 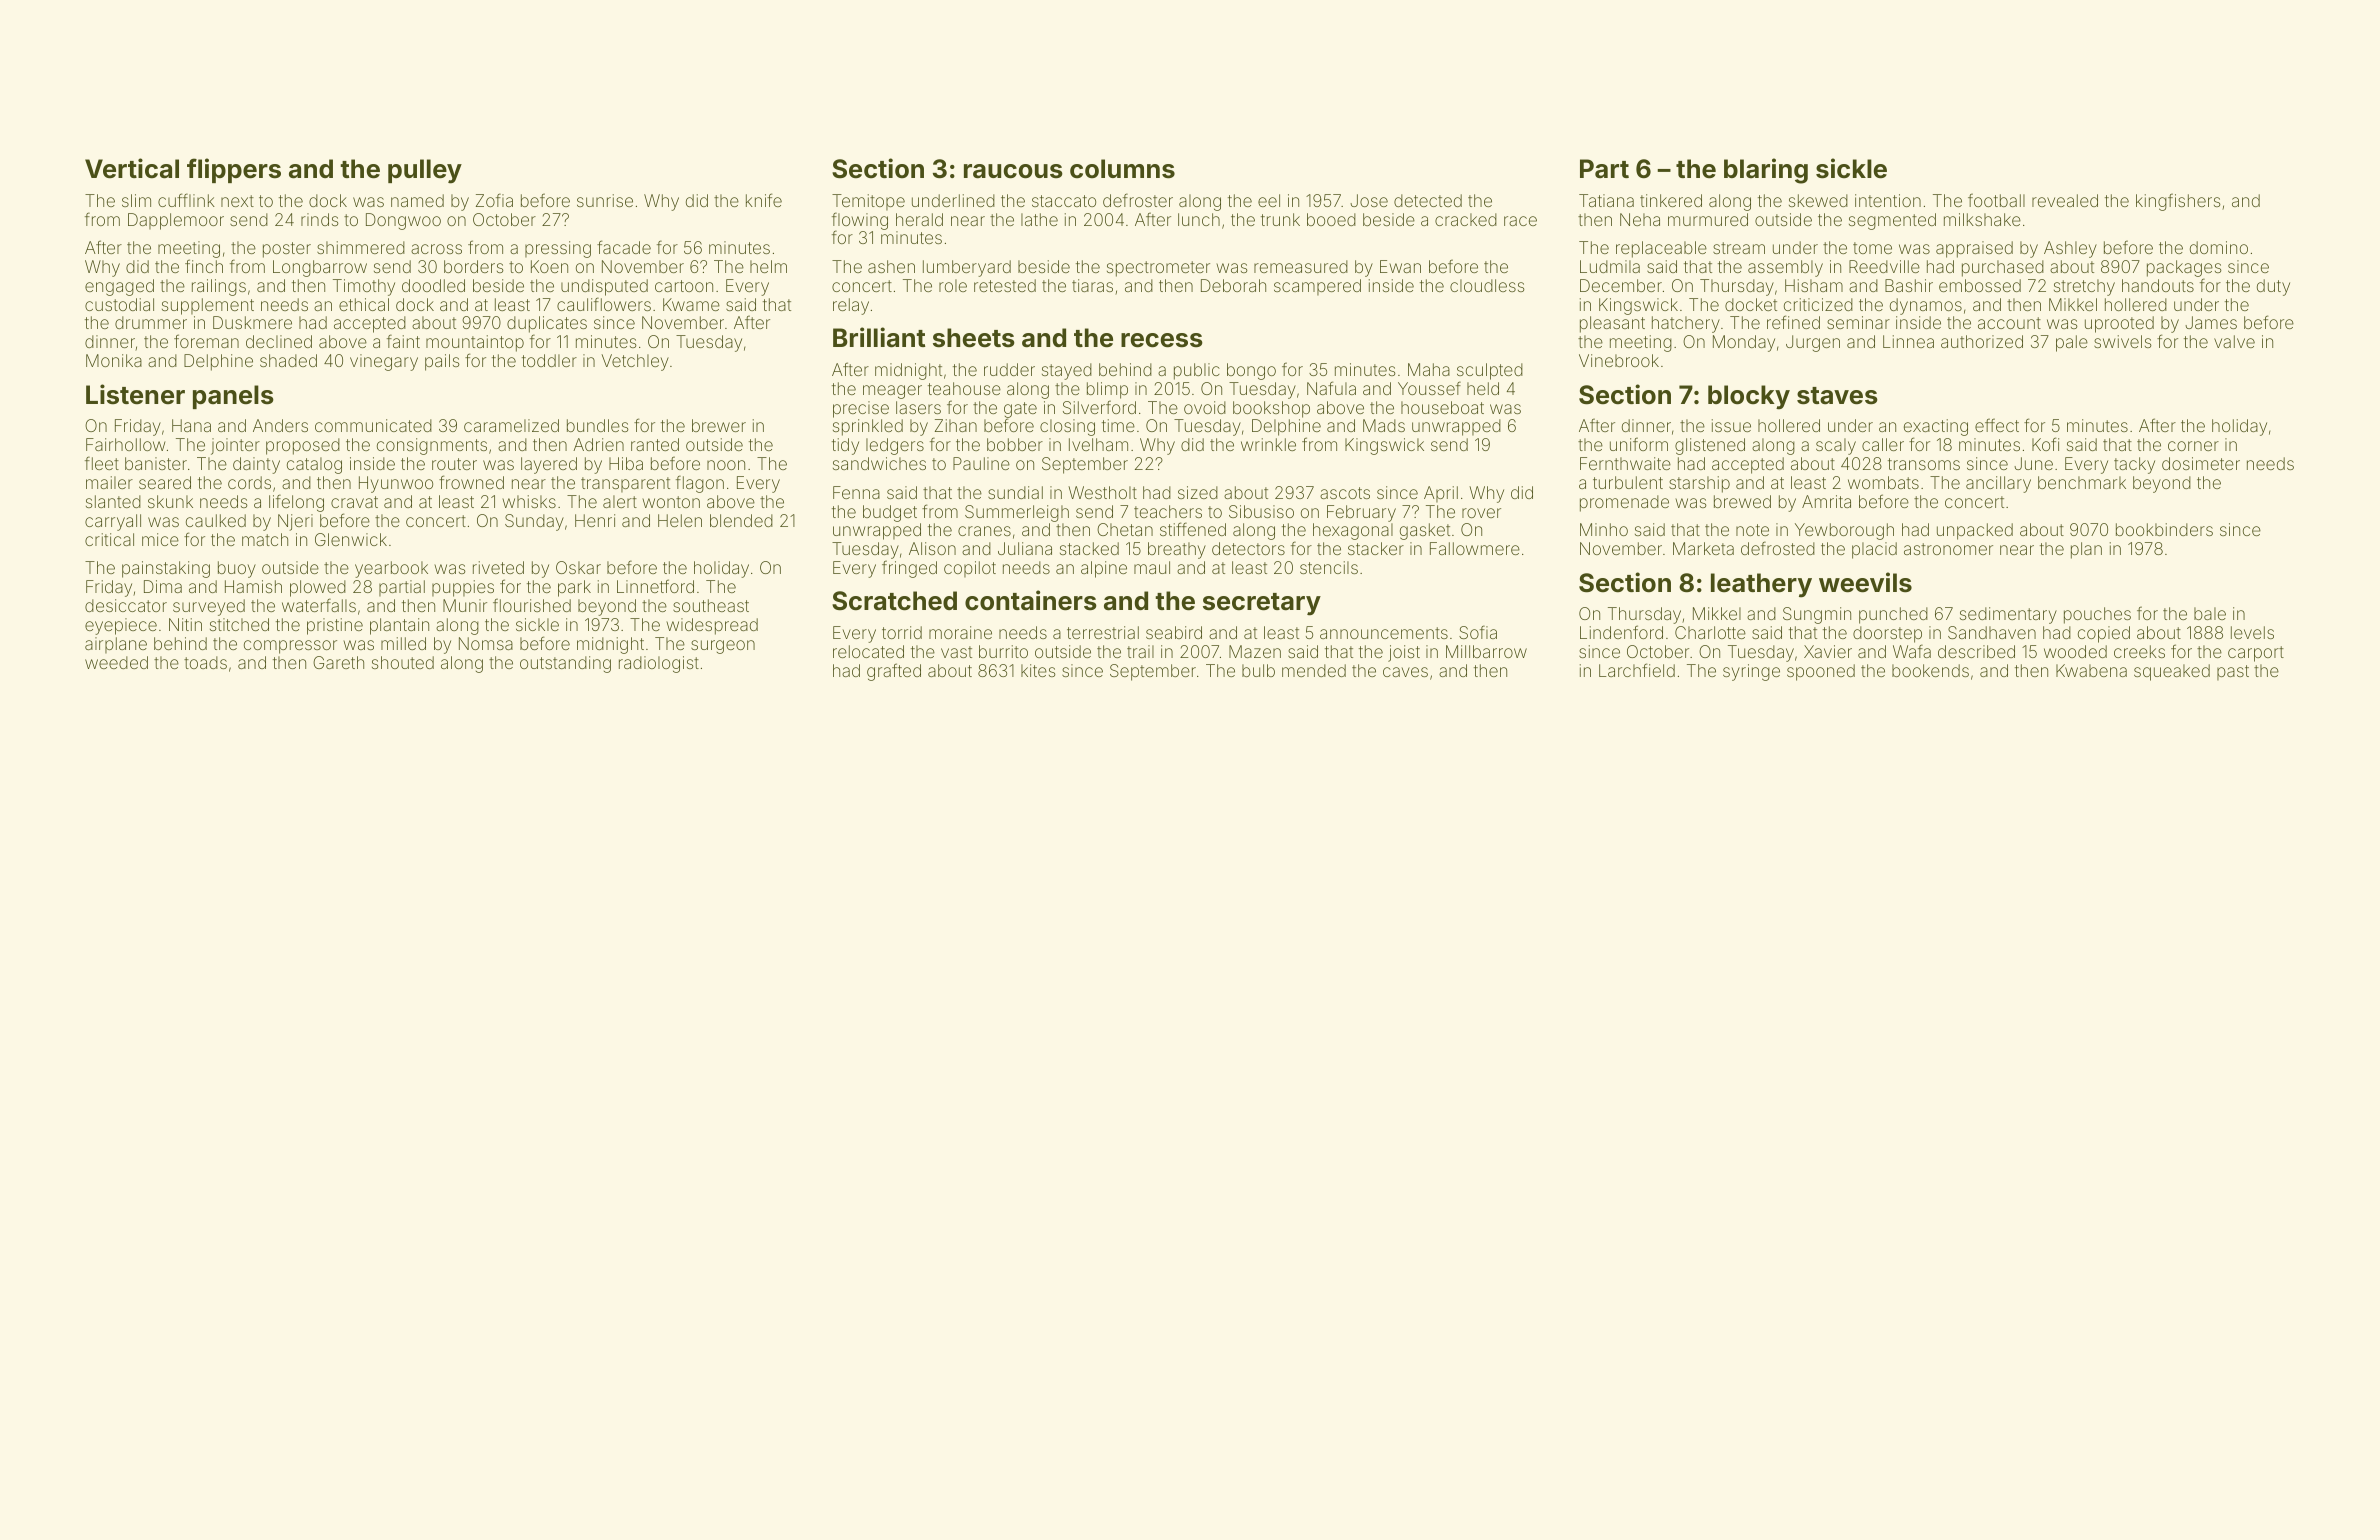 What do you see at coordinates (2233, 672) in the document?
I see `past` at bounding box center [2233, 672].
